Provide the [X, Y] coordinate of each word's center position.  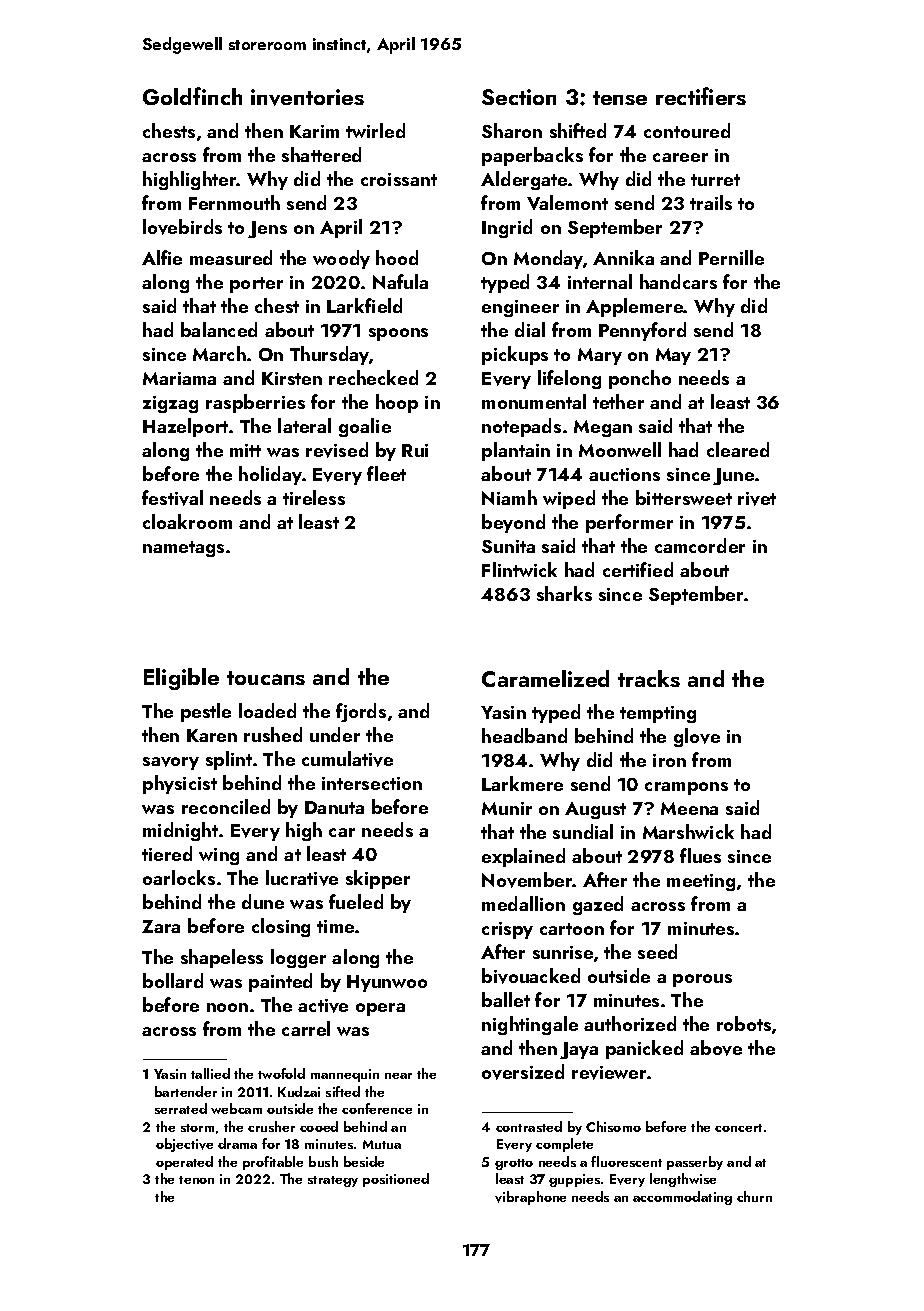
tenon [196, 1180]
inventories [307, 97]
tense [620, 98]
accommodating [682, 1198]
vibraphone [530, 1198]
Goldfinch [192, 96]
